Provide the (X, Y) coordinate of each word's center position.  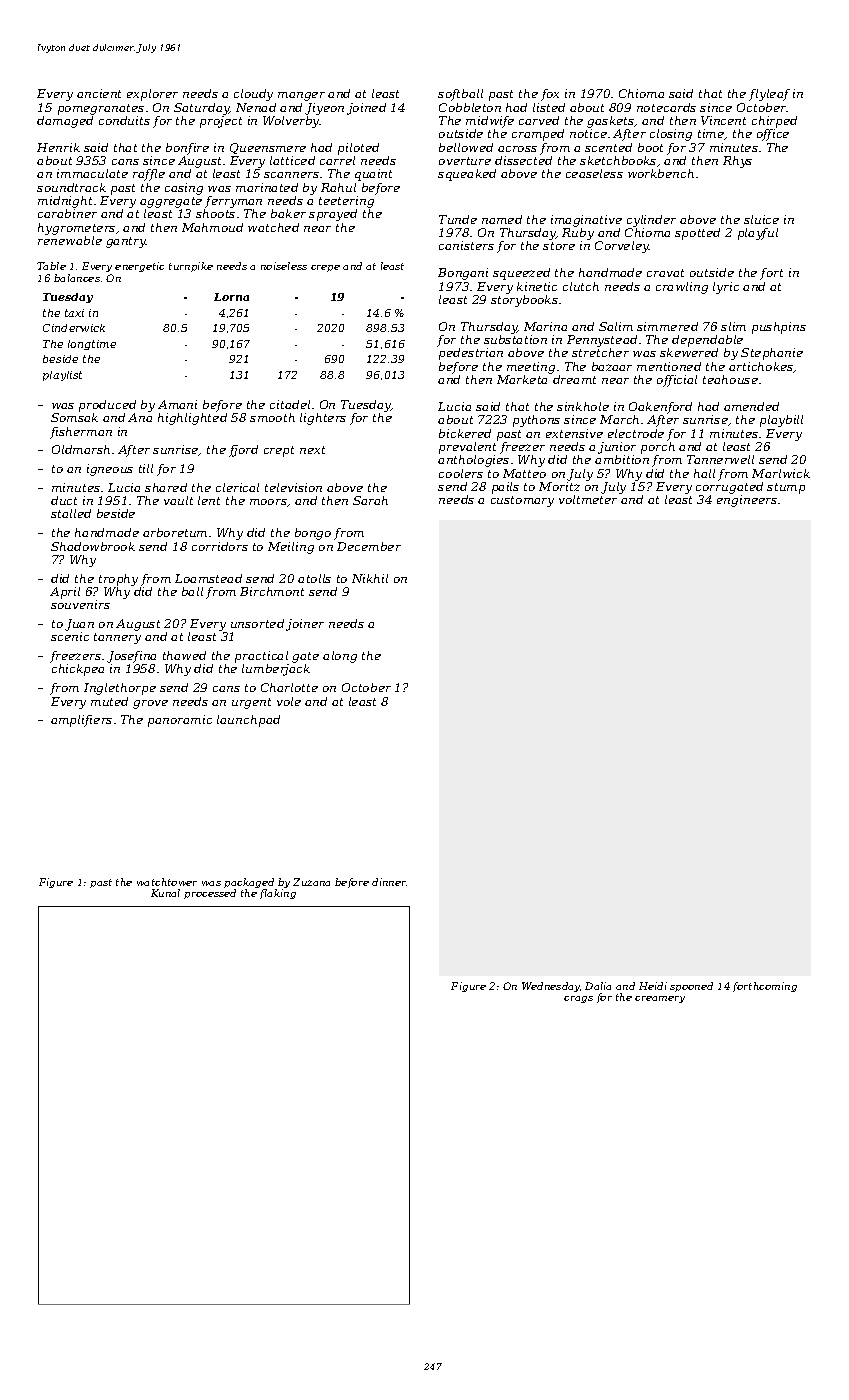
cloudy (253, 95)
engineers (747, 501)
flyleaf (769, 95)
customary (522, 501)
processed (210, 894)
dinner (389, 882)
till (146, 468)
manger (301, 96)
